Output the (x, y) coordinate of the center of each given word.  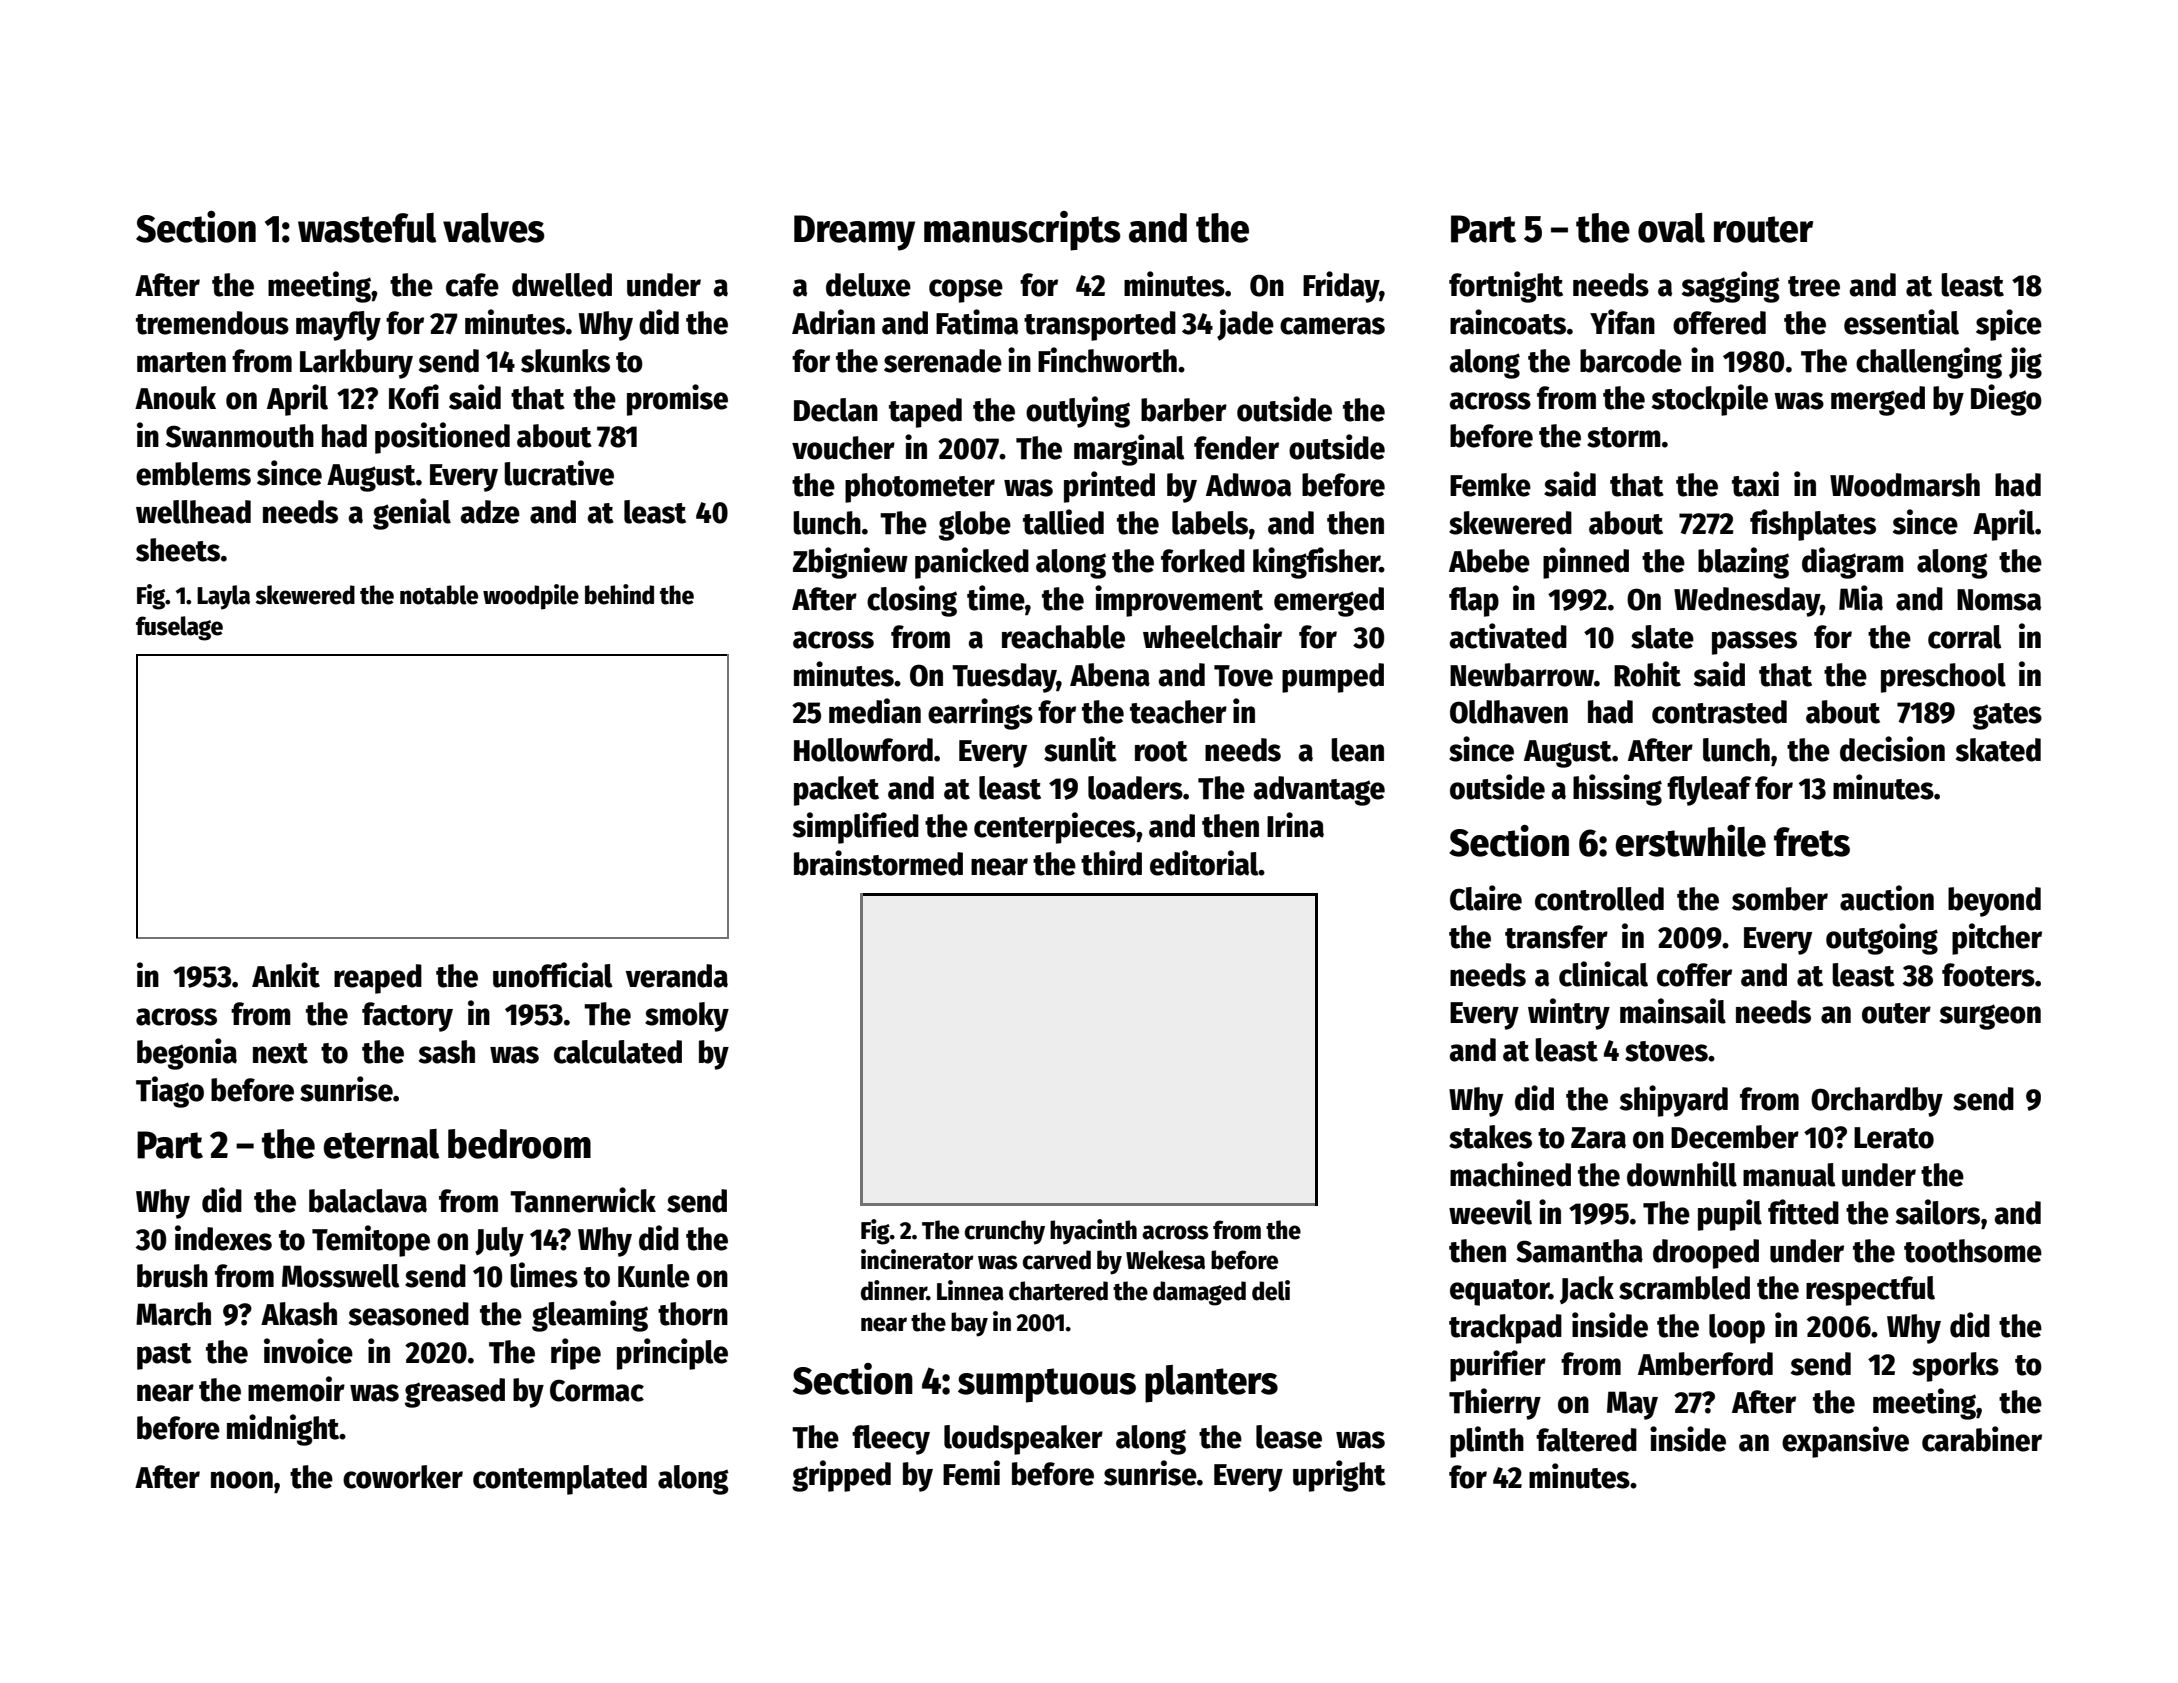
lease (1289, 1437)
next (280, 1053)
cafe (472, 285)
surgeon (1990, 1017)
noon (242, 1480)
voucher (843, 448)
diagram (1853, 563)
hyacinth (1093, 1232)
